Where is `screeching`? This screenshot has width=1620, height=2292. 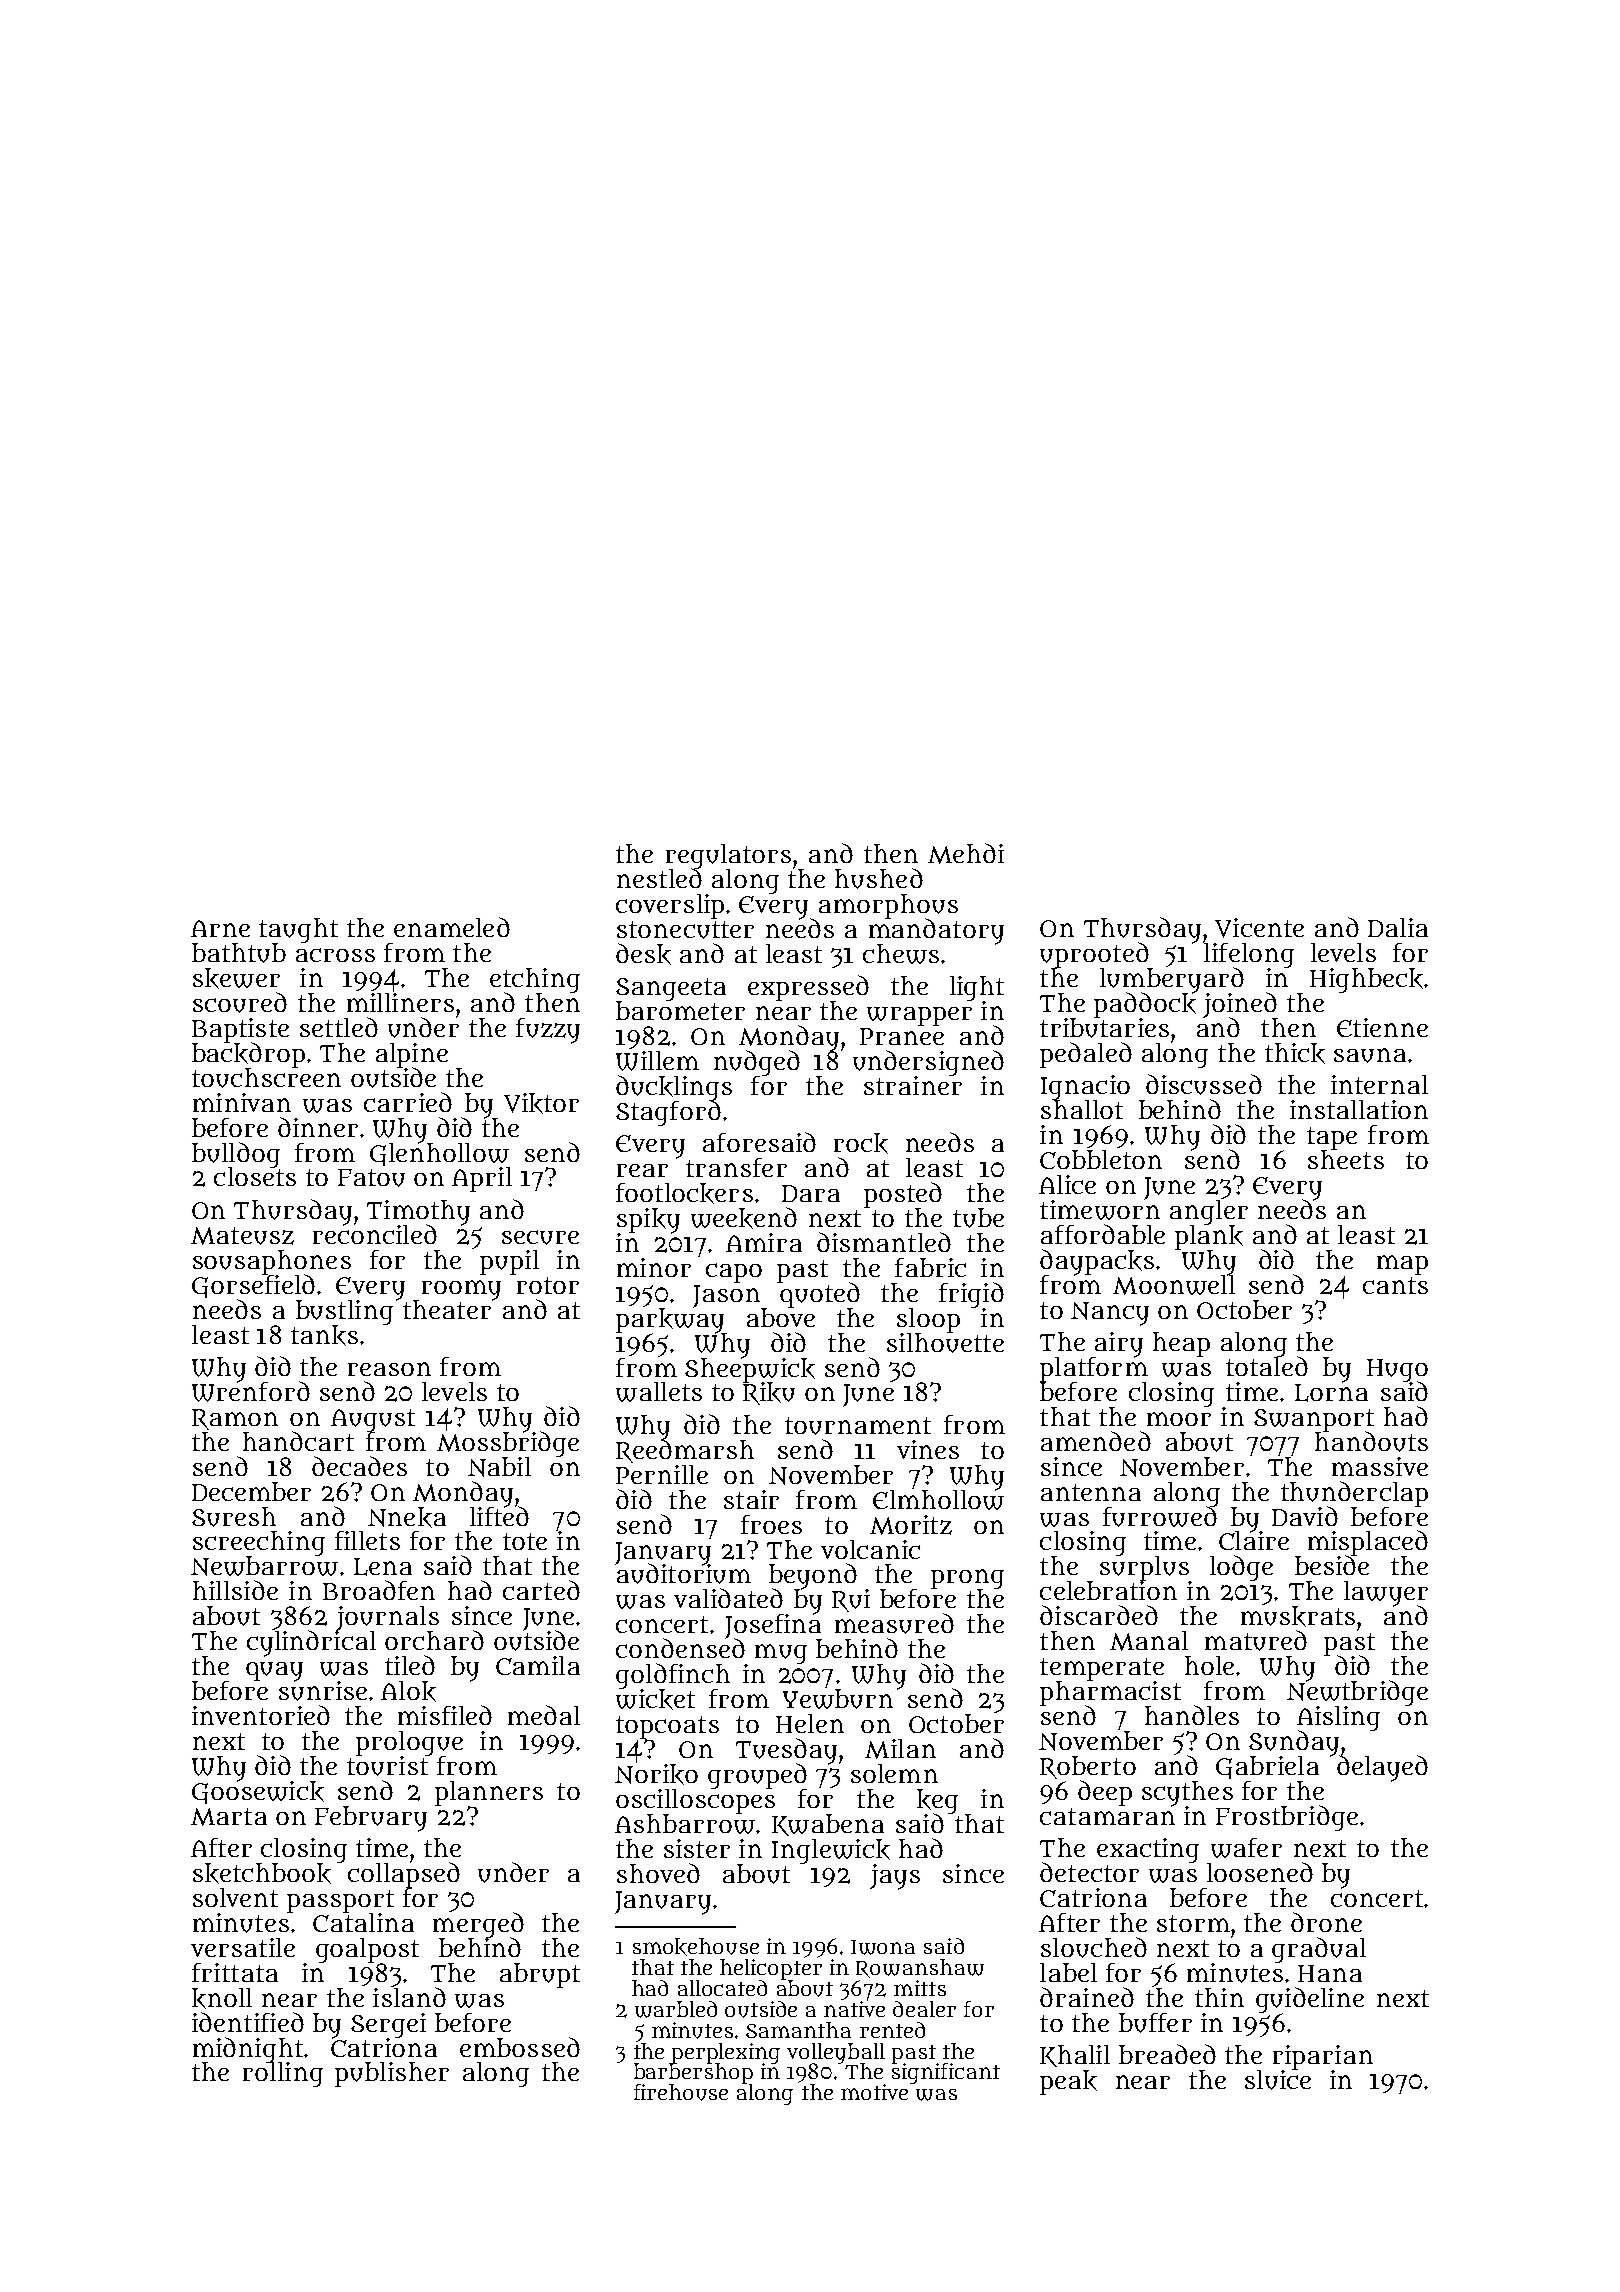 screeching is located at coordinates (259, 1544).
